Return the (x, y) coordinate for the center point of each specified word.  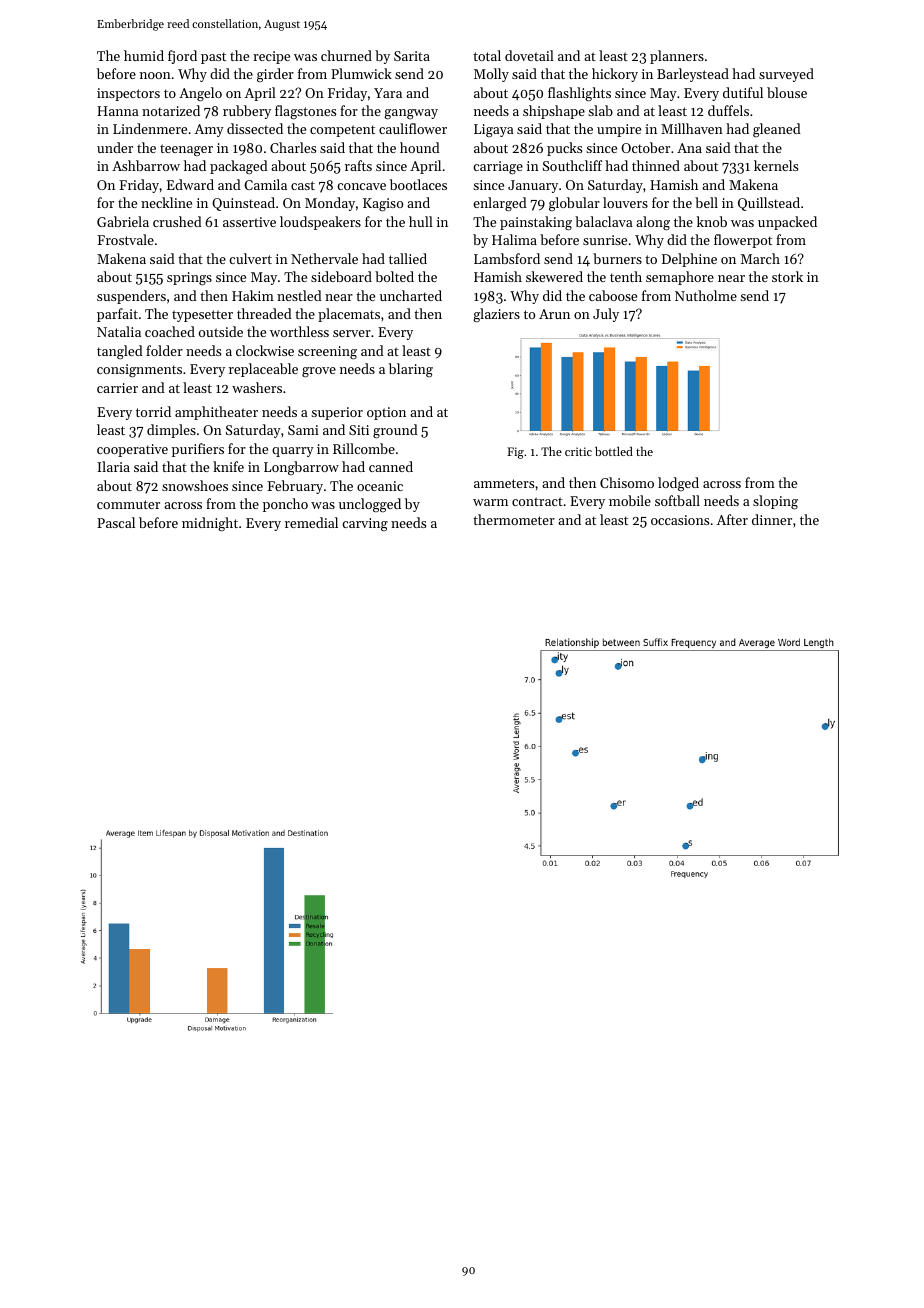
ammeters (504, 483)
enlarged (500, 204)
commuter (128, 504)
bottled (614, 451)
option (386, 413)
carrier (117, 388)
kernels (776, 165)
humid (144, 55)
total (487, 55)
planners (677, 57)
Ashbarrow (146, 165)
